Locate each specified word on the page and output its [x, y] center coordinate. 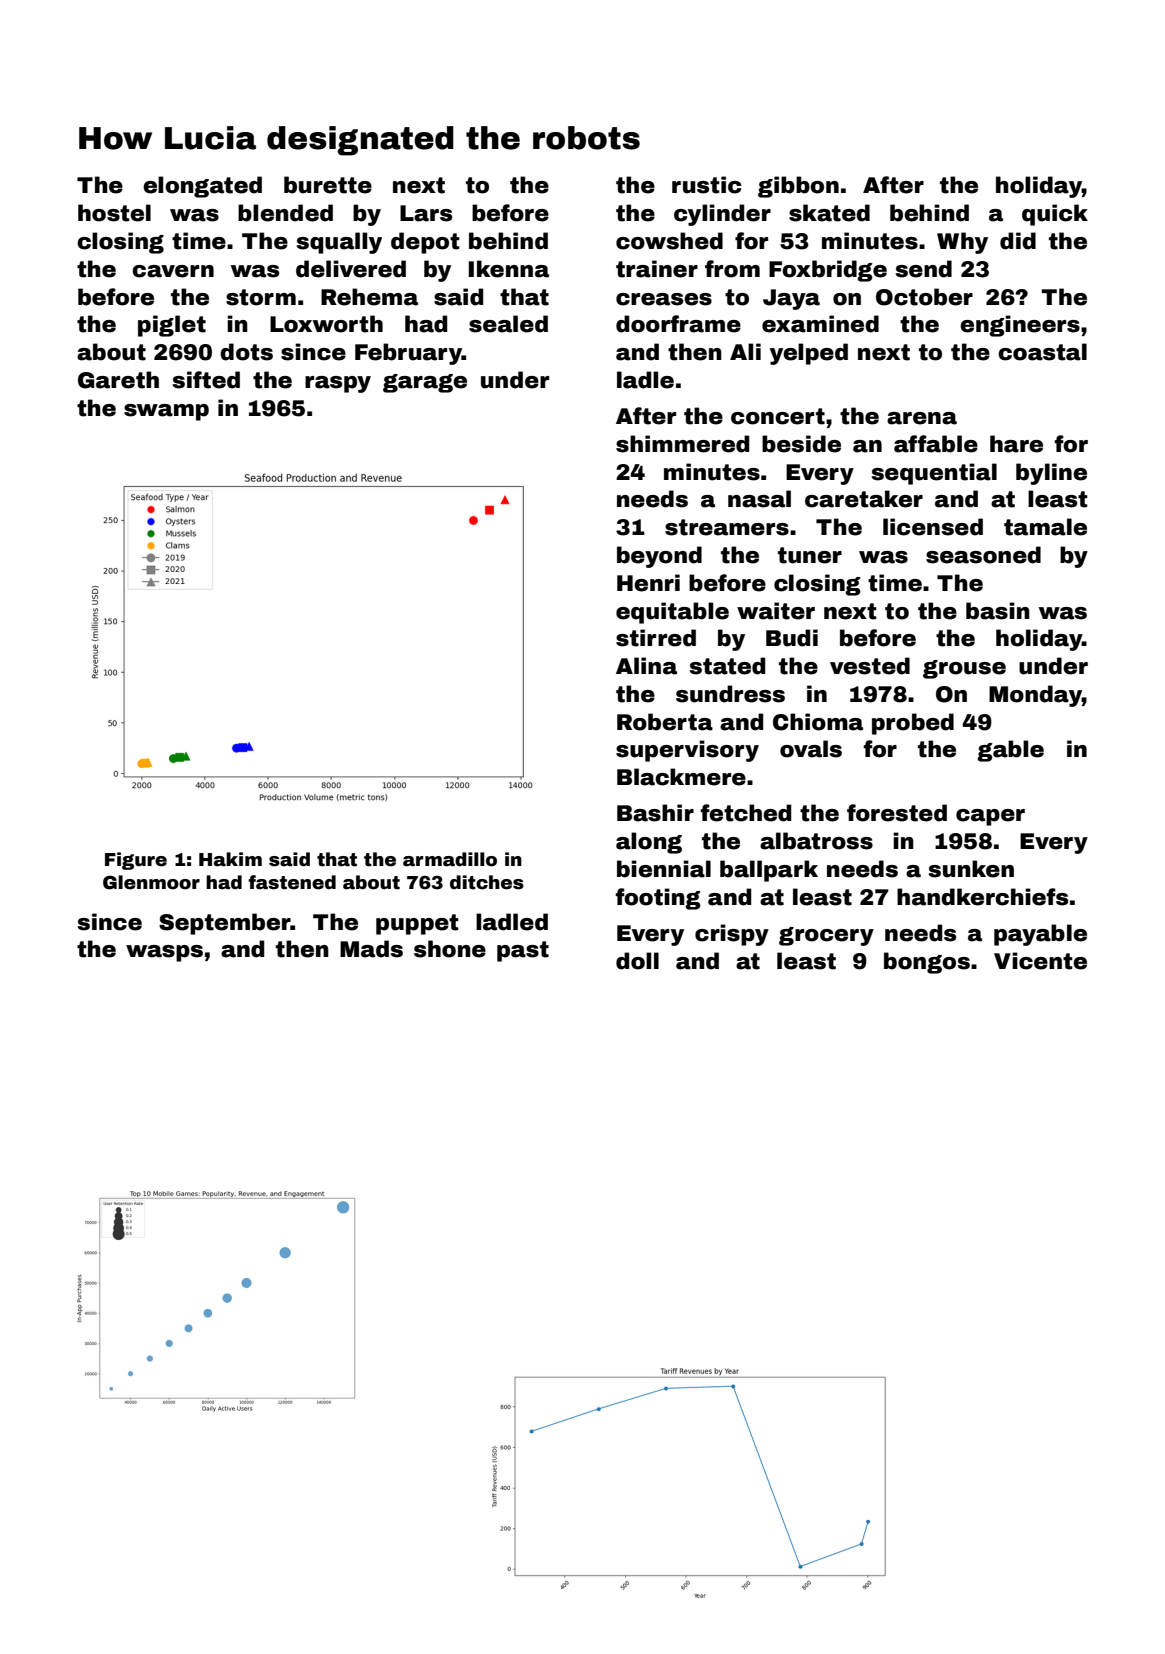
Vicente [1040, 961]
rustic [706, 185]
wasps [164, 953]
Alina [646, 666]
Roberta [665, 722]
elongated [202, 187]
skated [829, 213]
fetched [745, 813]
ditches [487, 882]
